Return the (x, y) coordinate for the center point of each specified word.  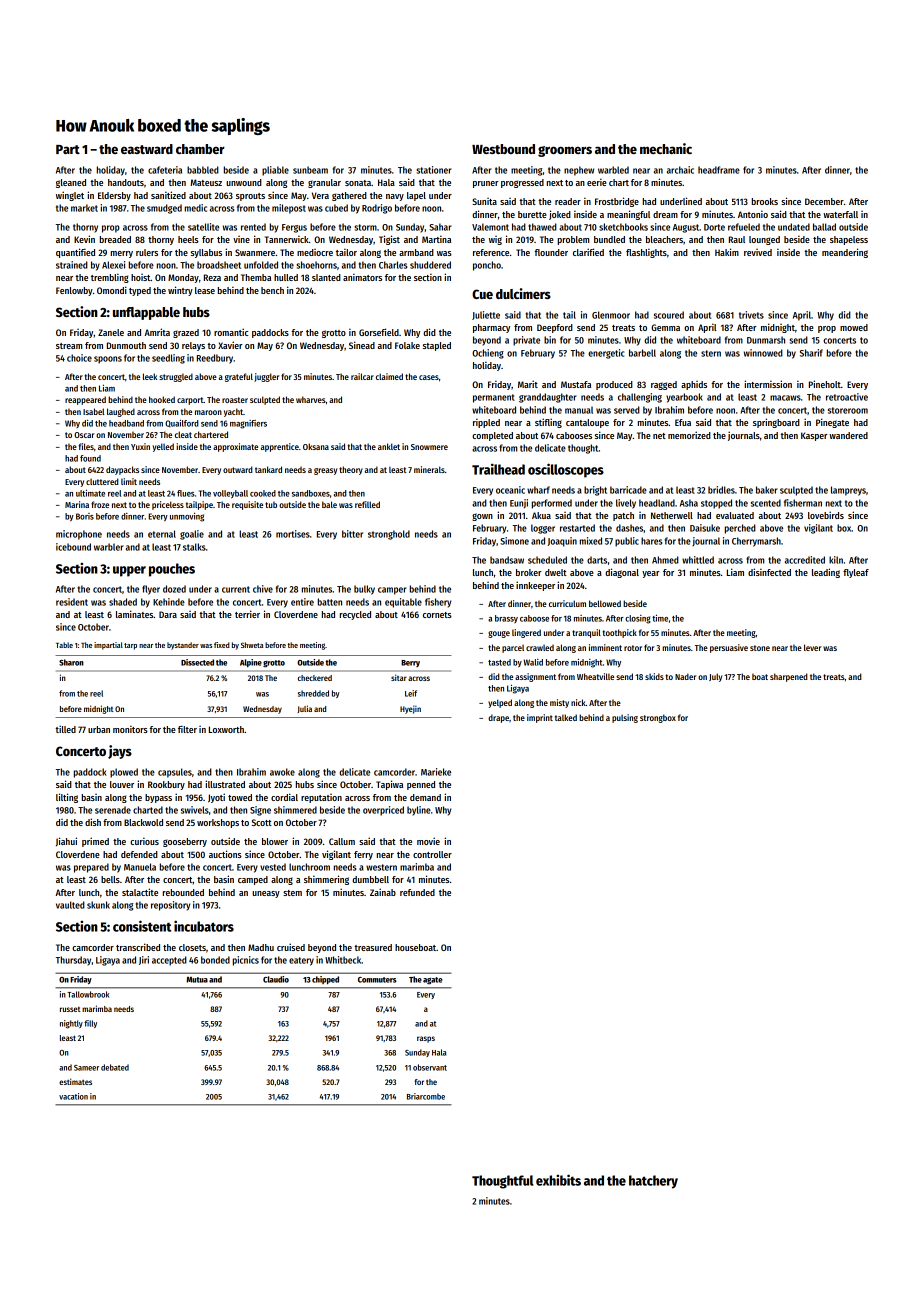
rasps (426, 1039)
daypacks (122, 470)
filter (187, 729)
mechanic (666, 148)
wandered (848, 435)
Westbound (503, 149)
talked (566, 717)
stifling (548, 423)
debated (115, 1067)
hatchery (653, 1182)
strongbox (658, 718)
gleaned (71, 183)
